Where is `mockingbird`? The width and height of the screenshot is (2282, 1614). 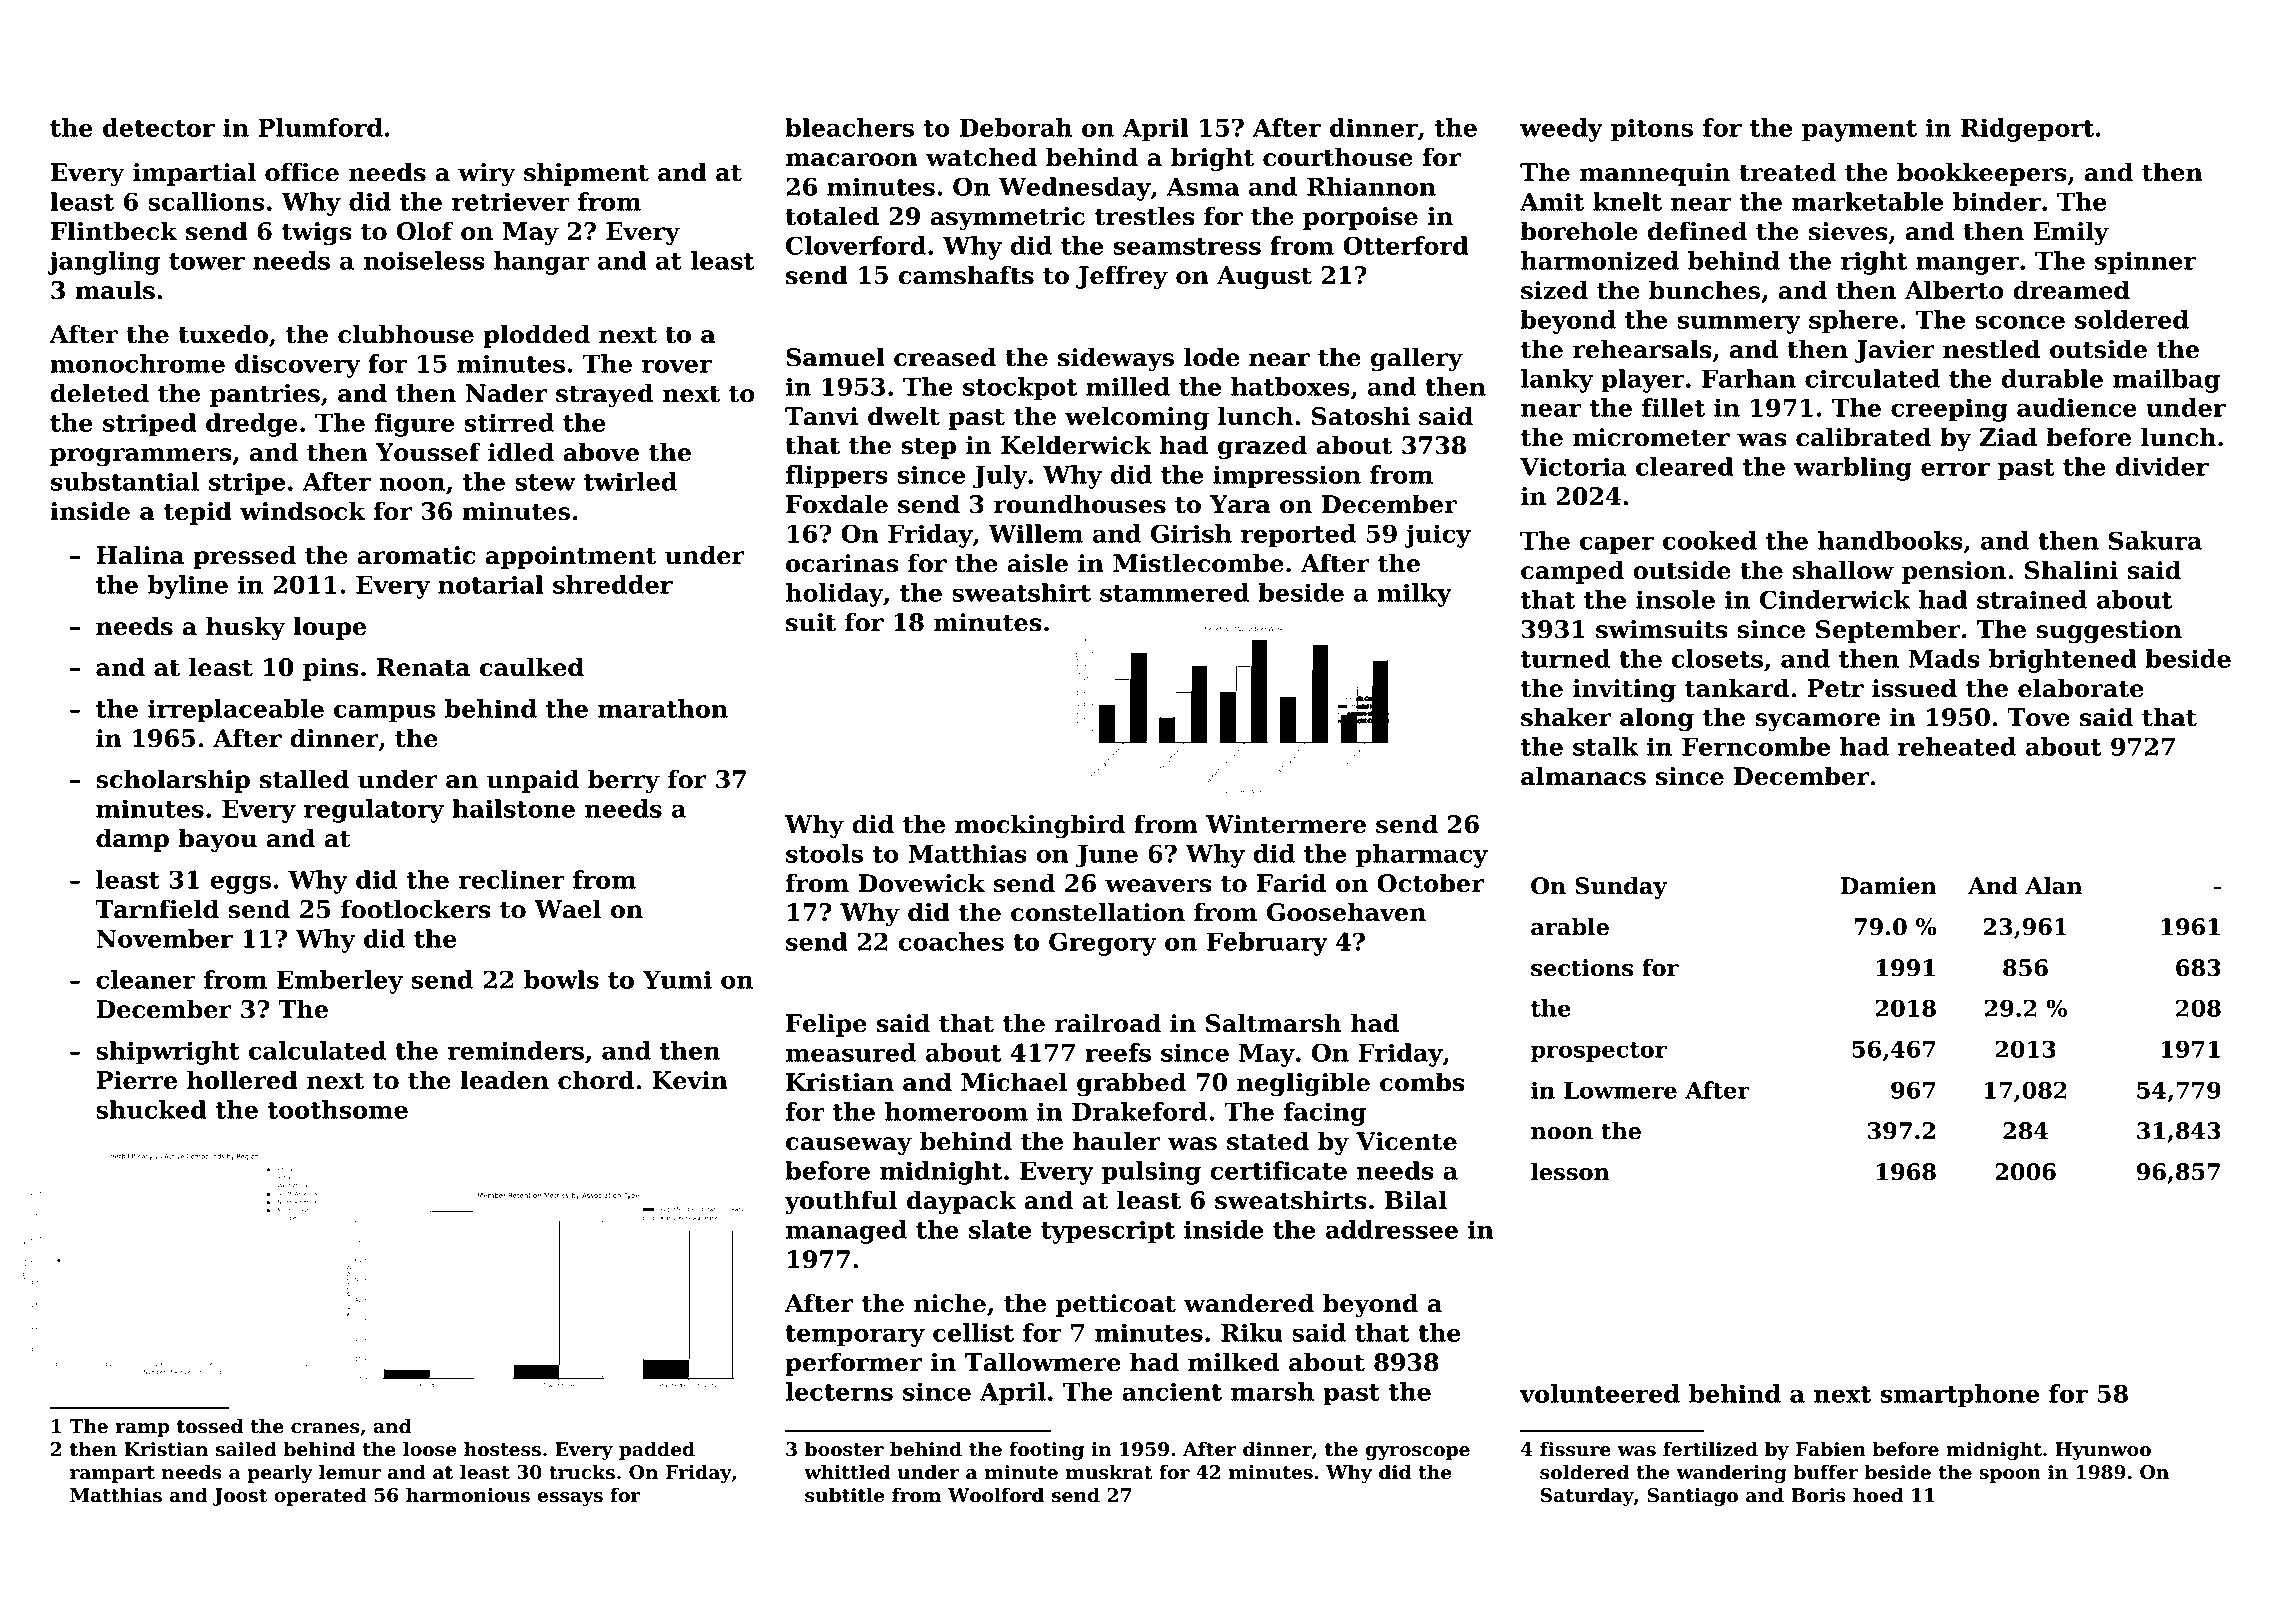 mockingbird is located at coordinates (1040, 826).
